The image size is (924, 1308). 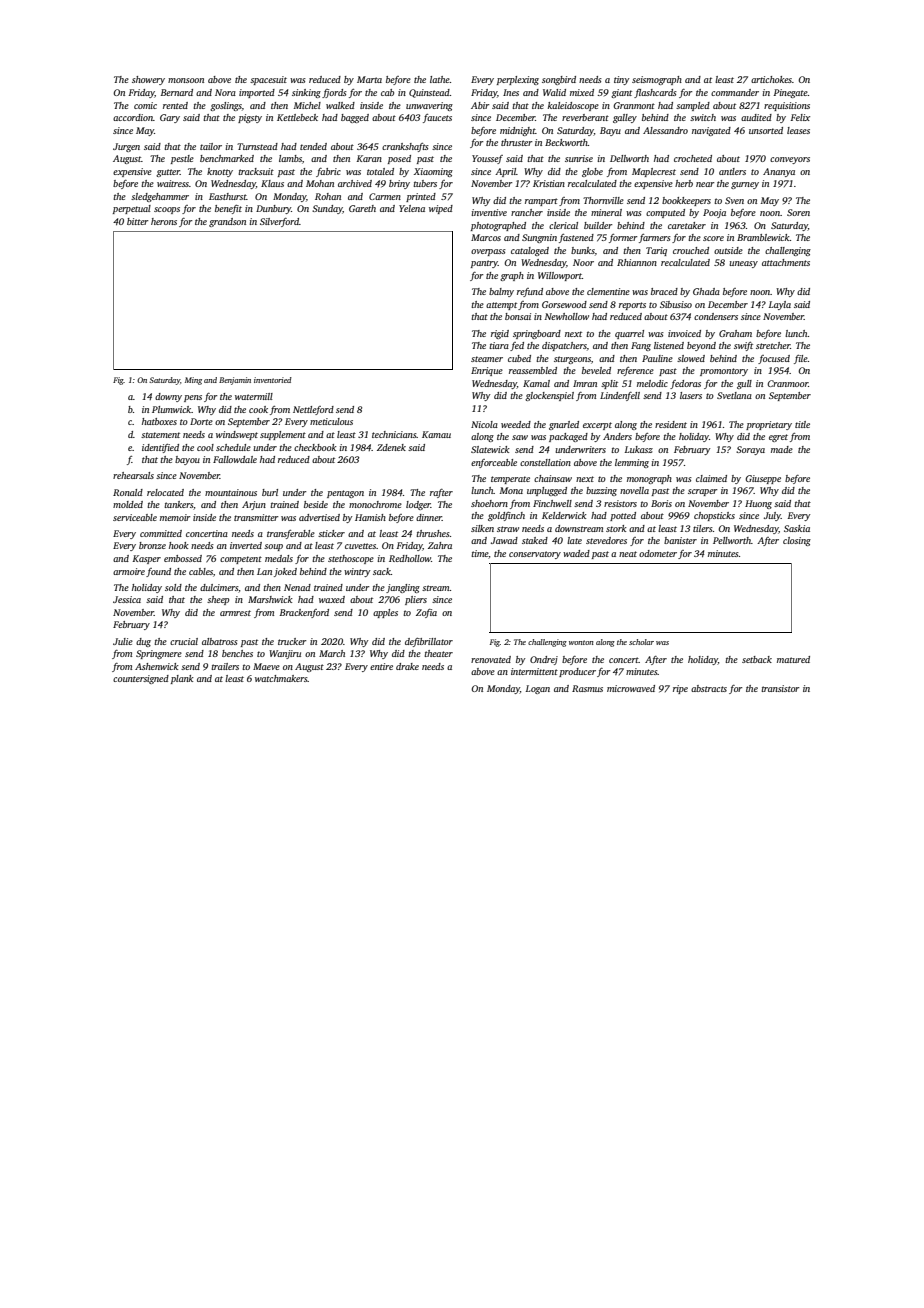 I want to click on Marta, so click(x=369, y=79).
